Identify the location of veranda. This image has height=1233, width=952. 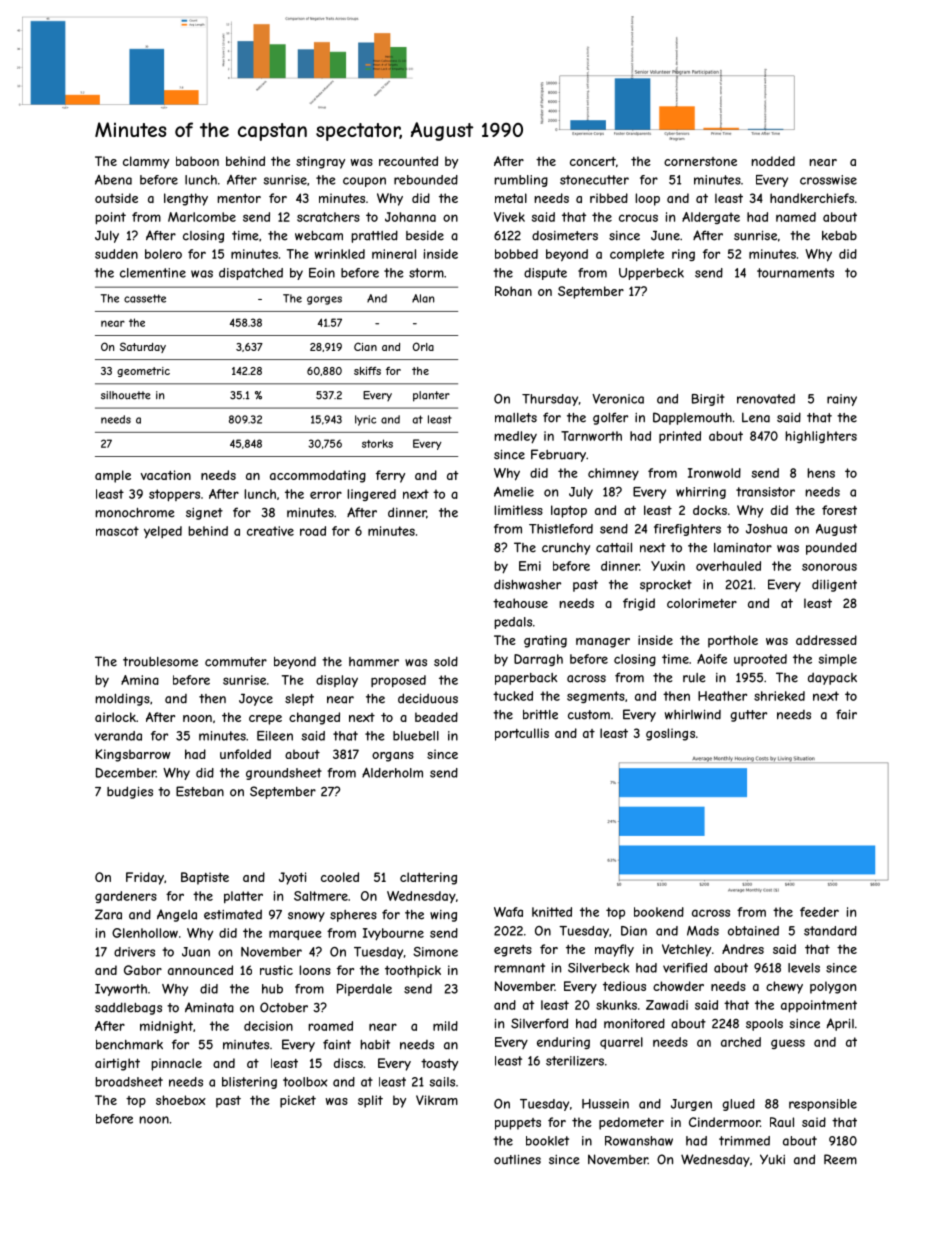
(118, 736).
